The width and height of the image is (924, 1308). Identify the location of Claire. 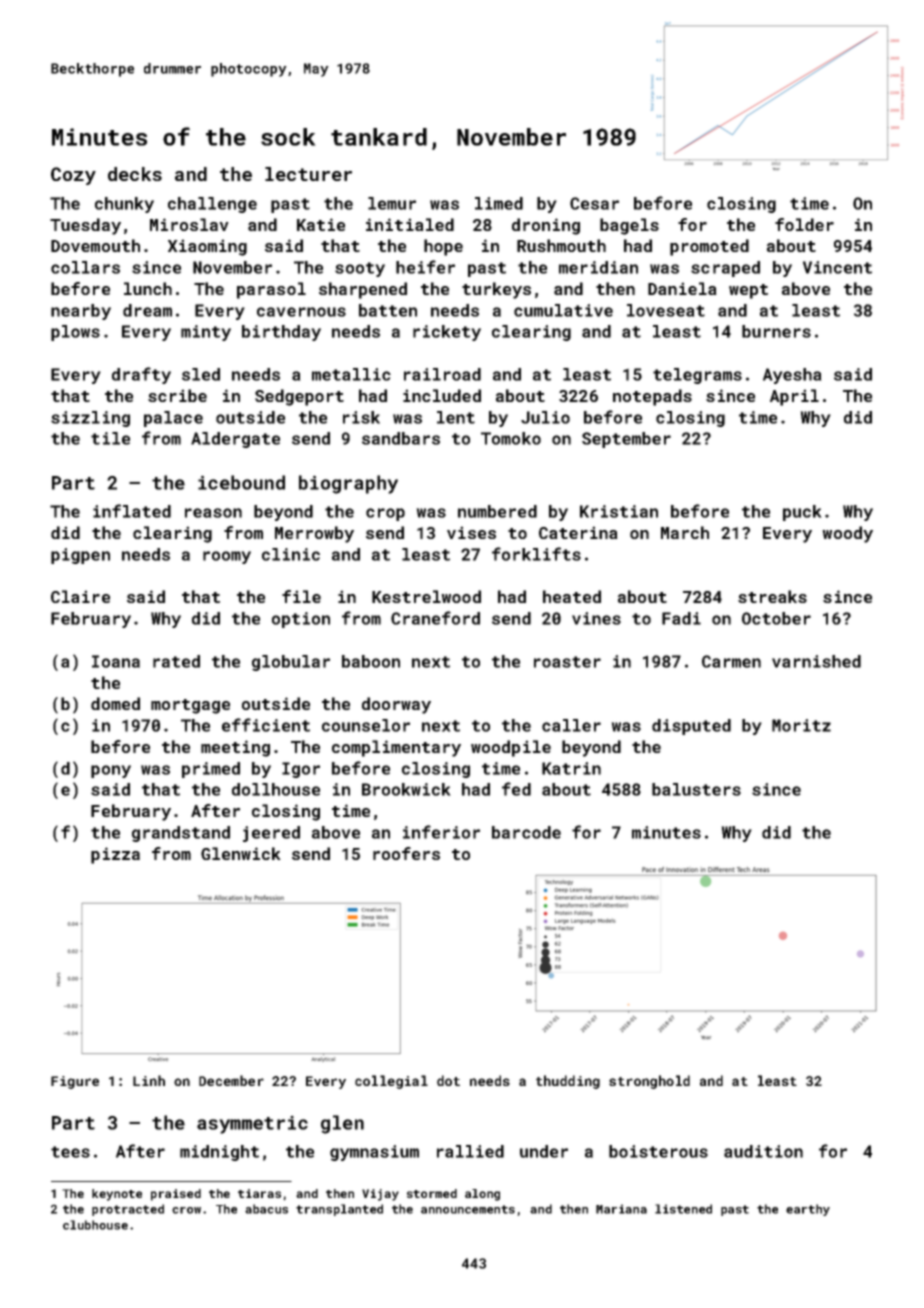
(80, 596).
